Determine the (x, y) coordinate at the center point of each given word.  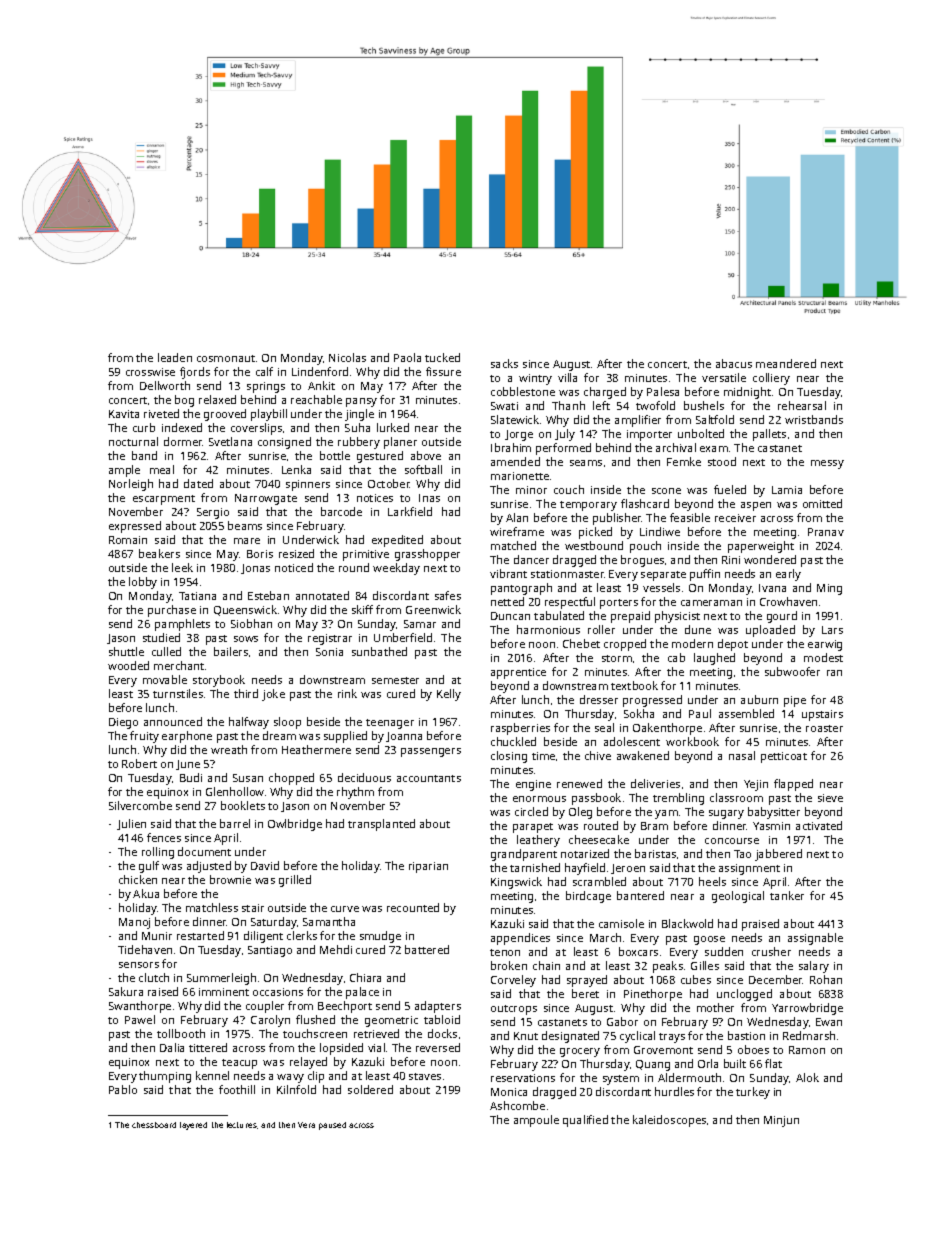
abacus (734, 363)
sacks (504, 363)
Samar (420, 624)
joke (273, 695)
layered (193, 1126)
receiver (735, 518)
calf (264, 371)
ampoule (536, 1121)
